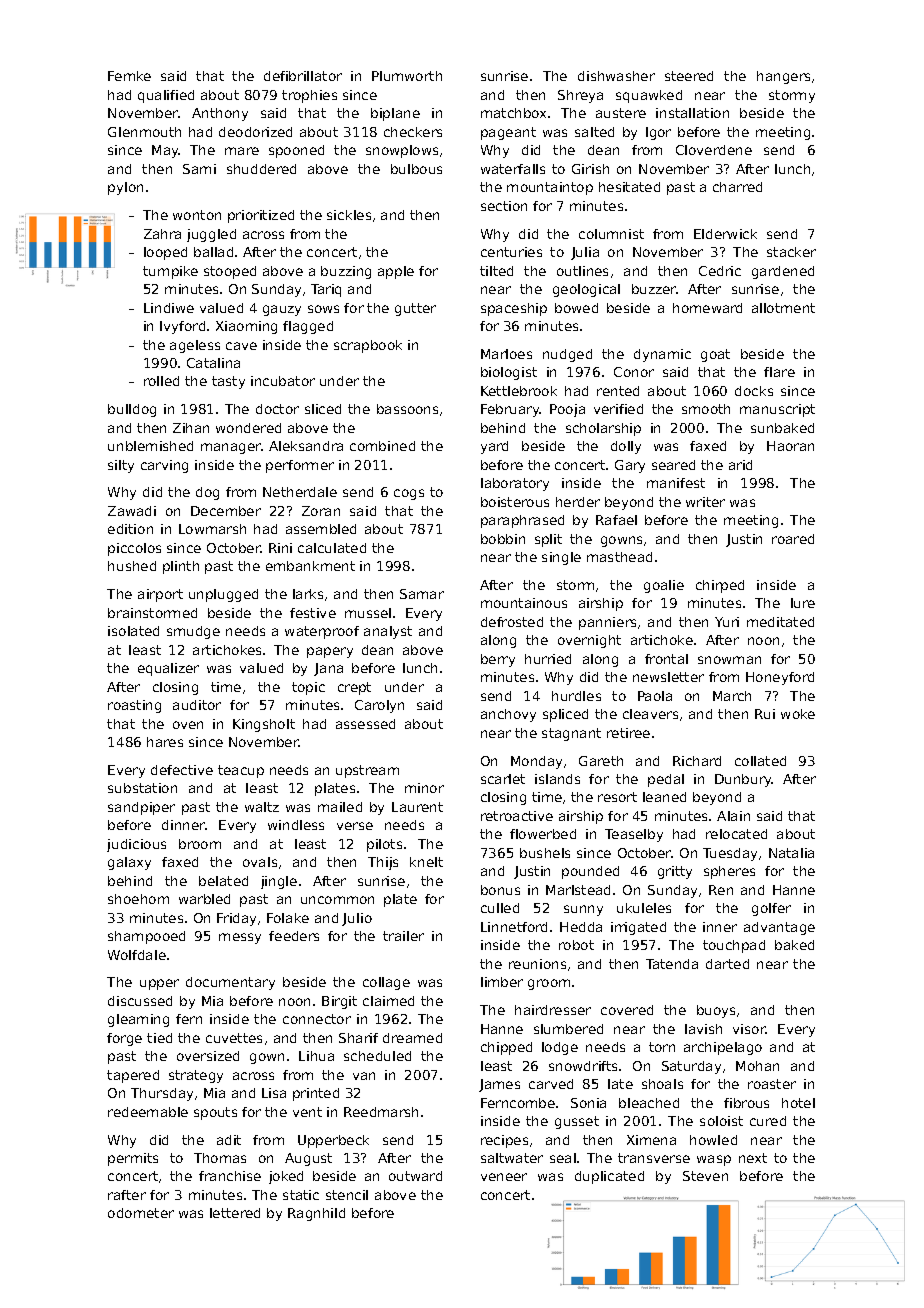 The image size is (924, 1308). I want to click on warbled, so click(204, 899).
